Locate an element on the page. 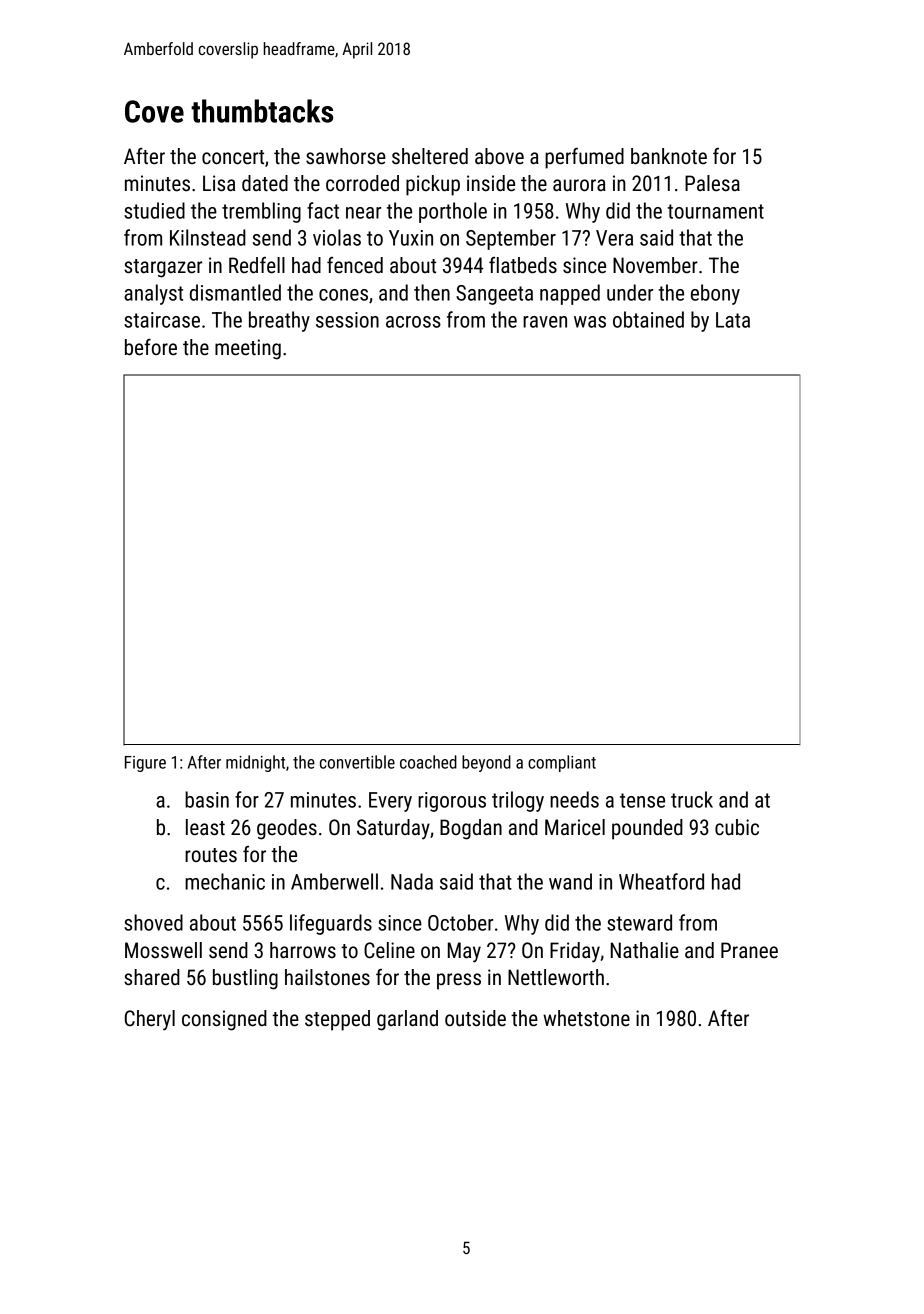 This document has height=1314, width=924. concert is located at coordinates (233, 157).
